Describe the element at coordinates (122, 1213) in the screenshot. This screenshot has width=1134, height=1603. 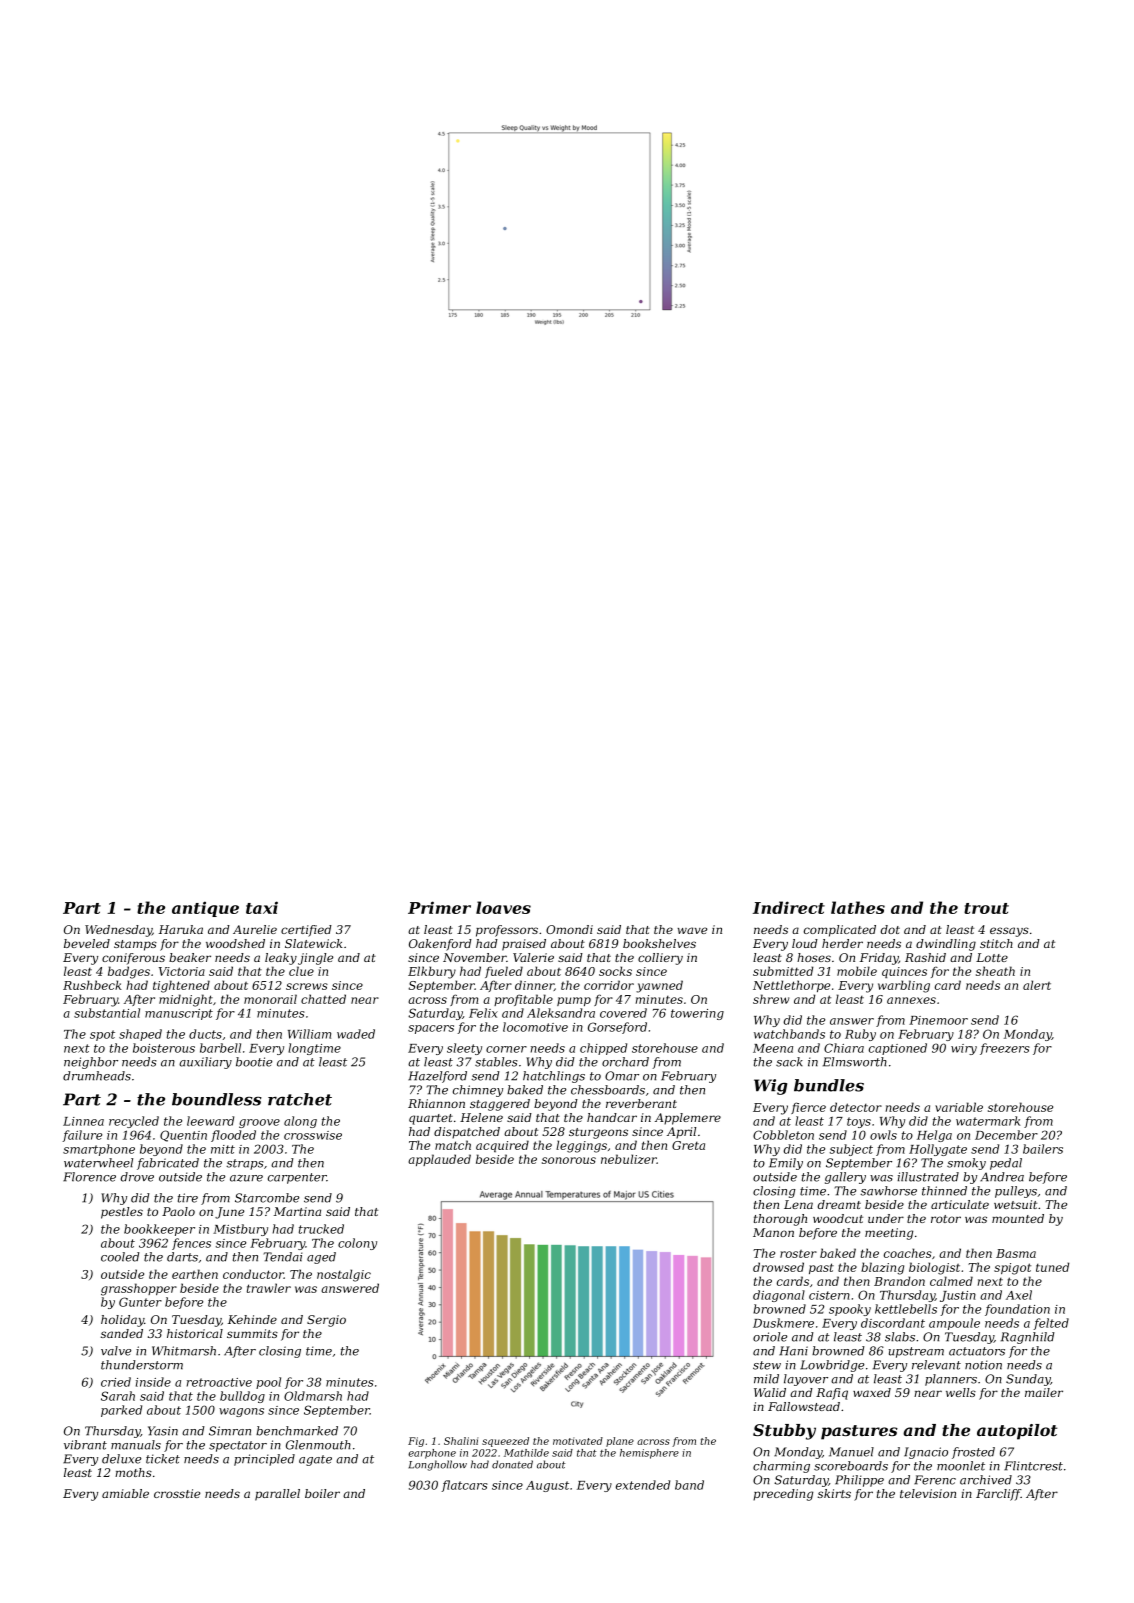
I see `pestles` at that location.
